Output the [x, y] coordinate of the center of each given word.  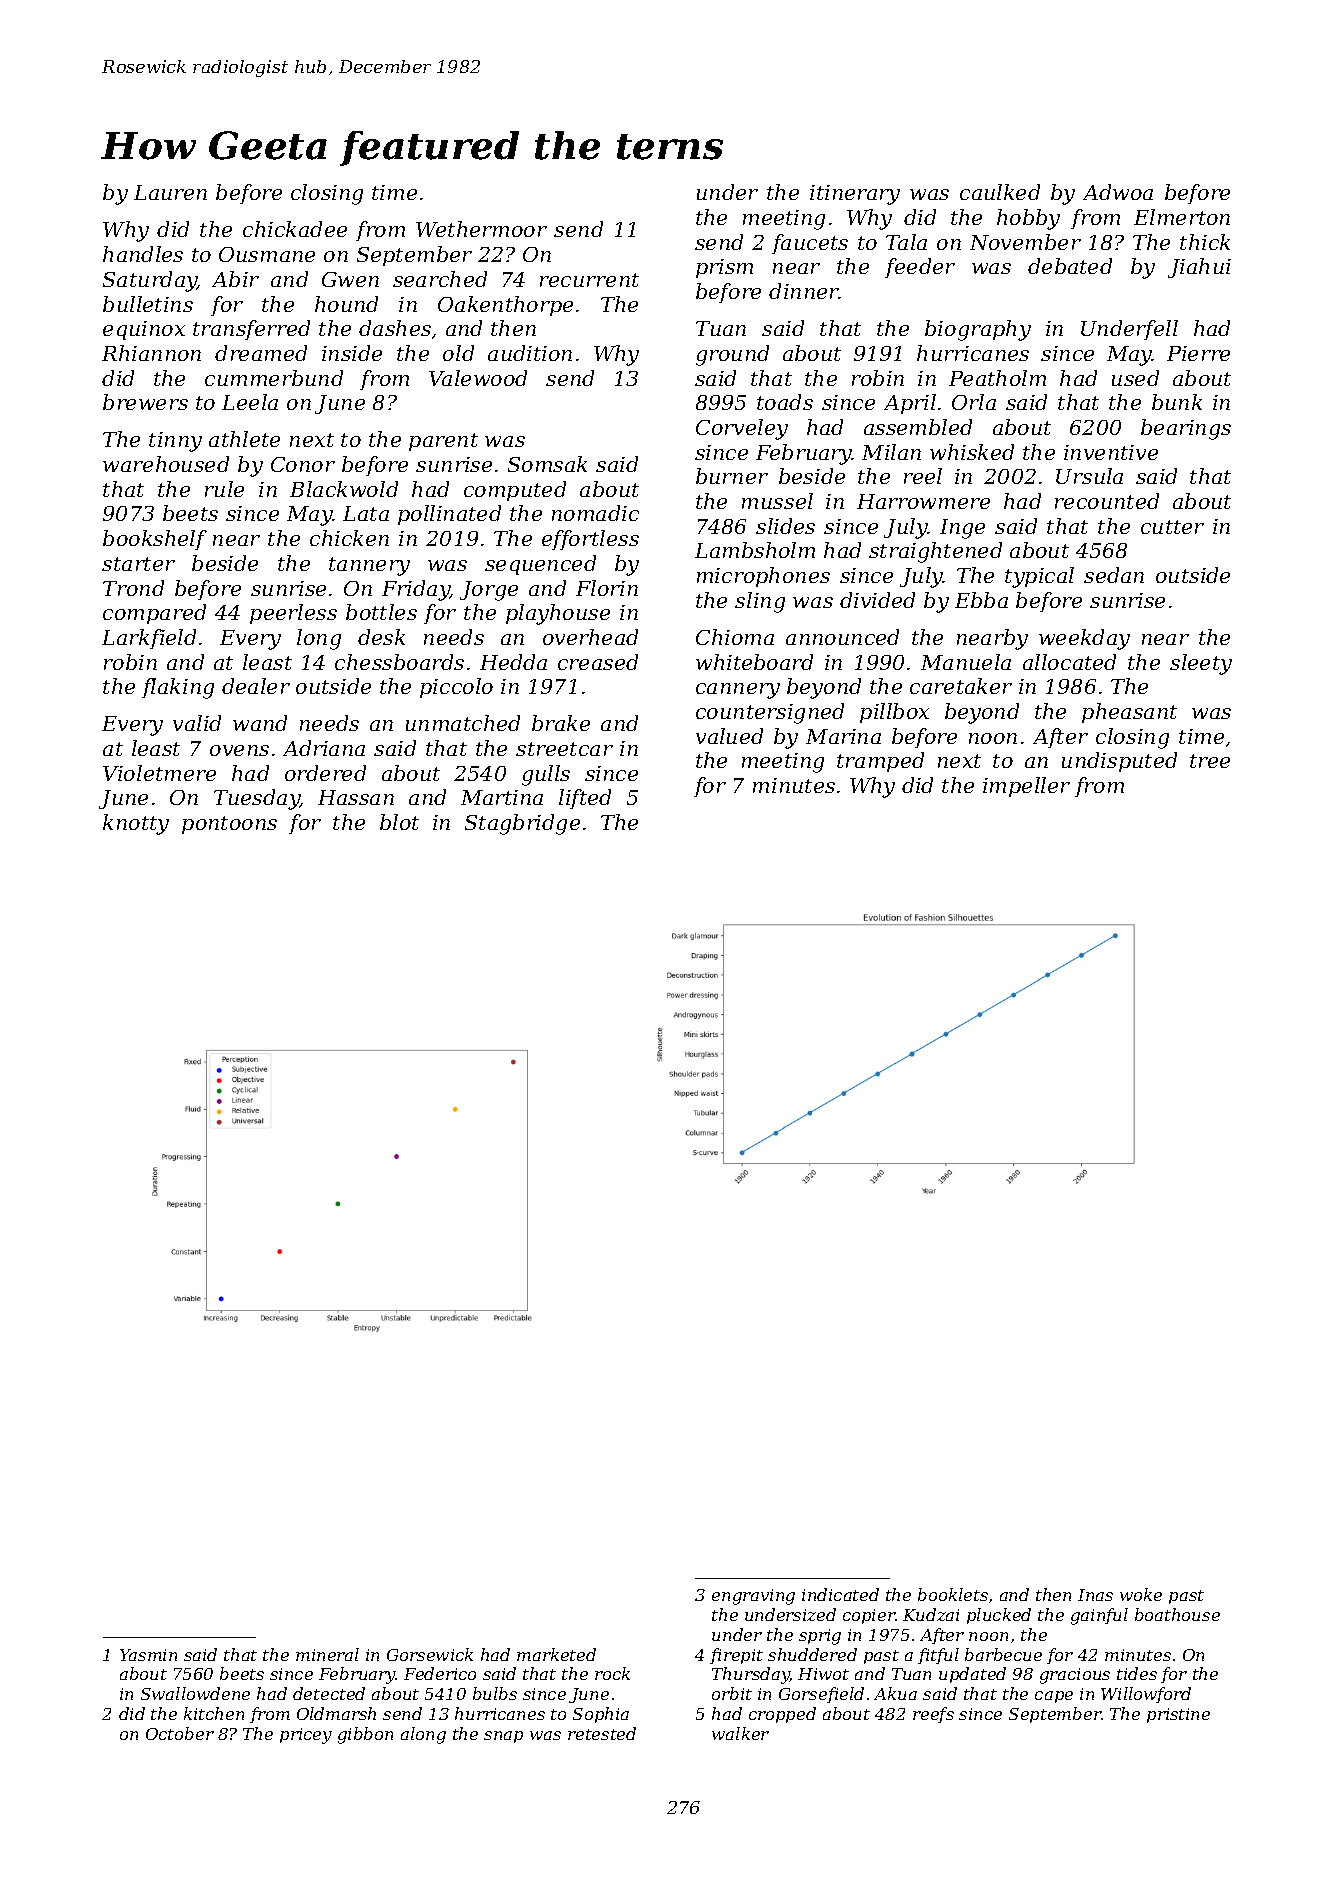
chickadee [295, 229]
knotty [136, 824]
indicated [840, 1594]
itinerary [855, 195]
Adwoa [1118, 192]
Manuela [966, 662]
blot [399, 822]
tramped [880, 762]
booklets [953, 1594]
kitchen [214, 1713]
